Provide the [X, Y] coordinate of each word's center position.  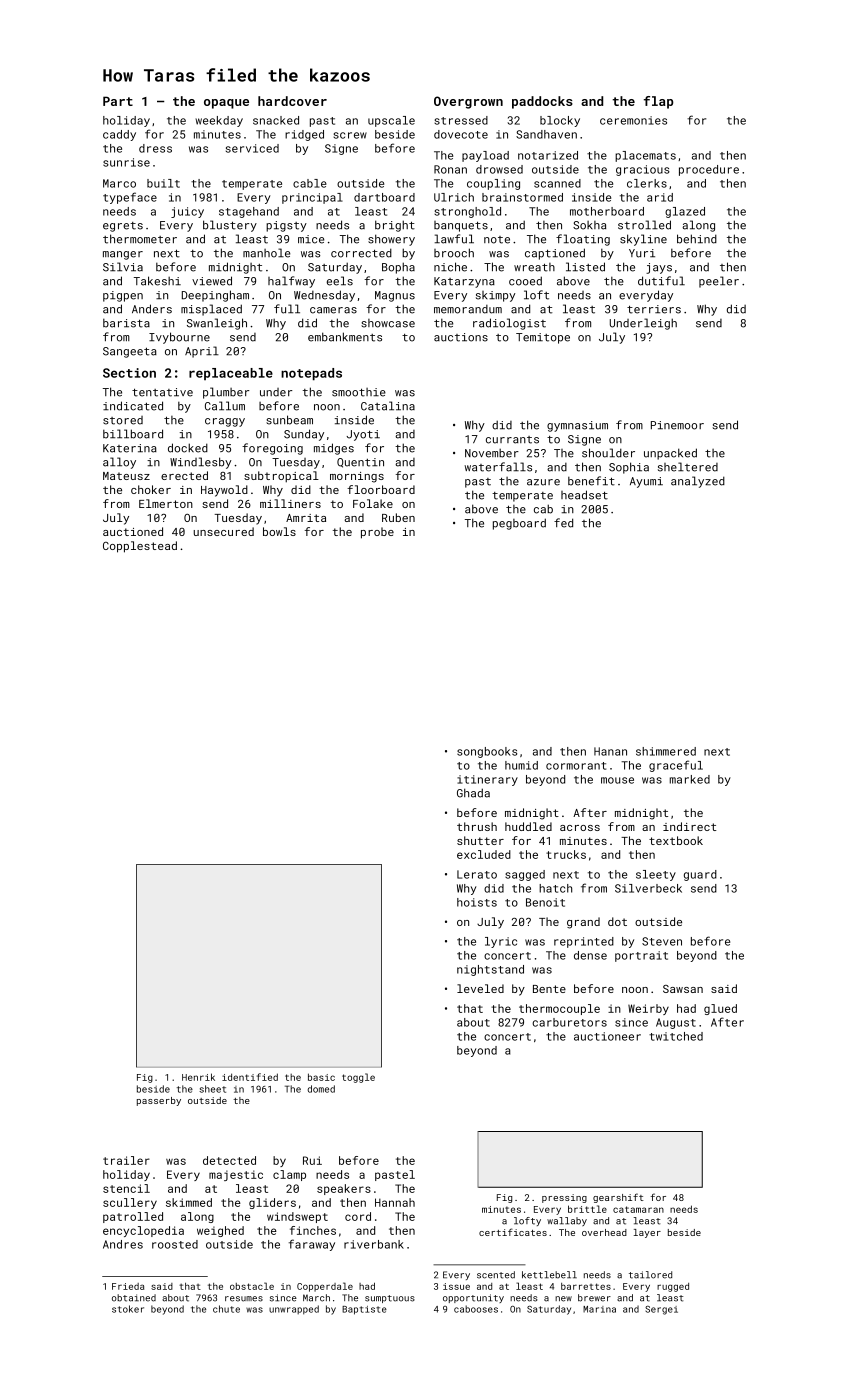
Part [118, 101]
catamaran [638, 1209]
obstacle [252, 1286]
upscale [391, 121]
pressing [564, 1198]
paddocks [542, 102]
